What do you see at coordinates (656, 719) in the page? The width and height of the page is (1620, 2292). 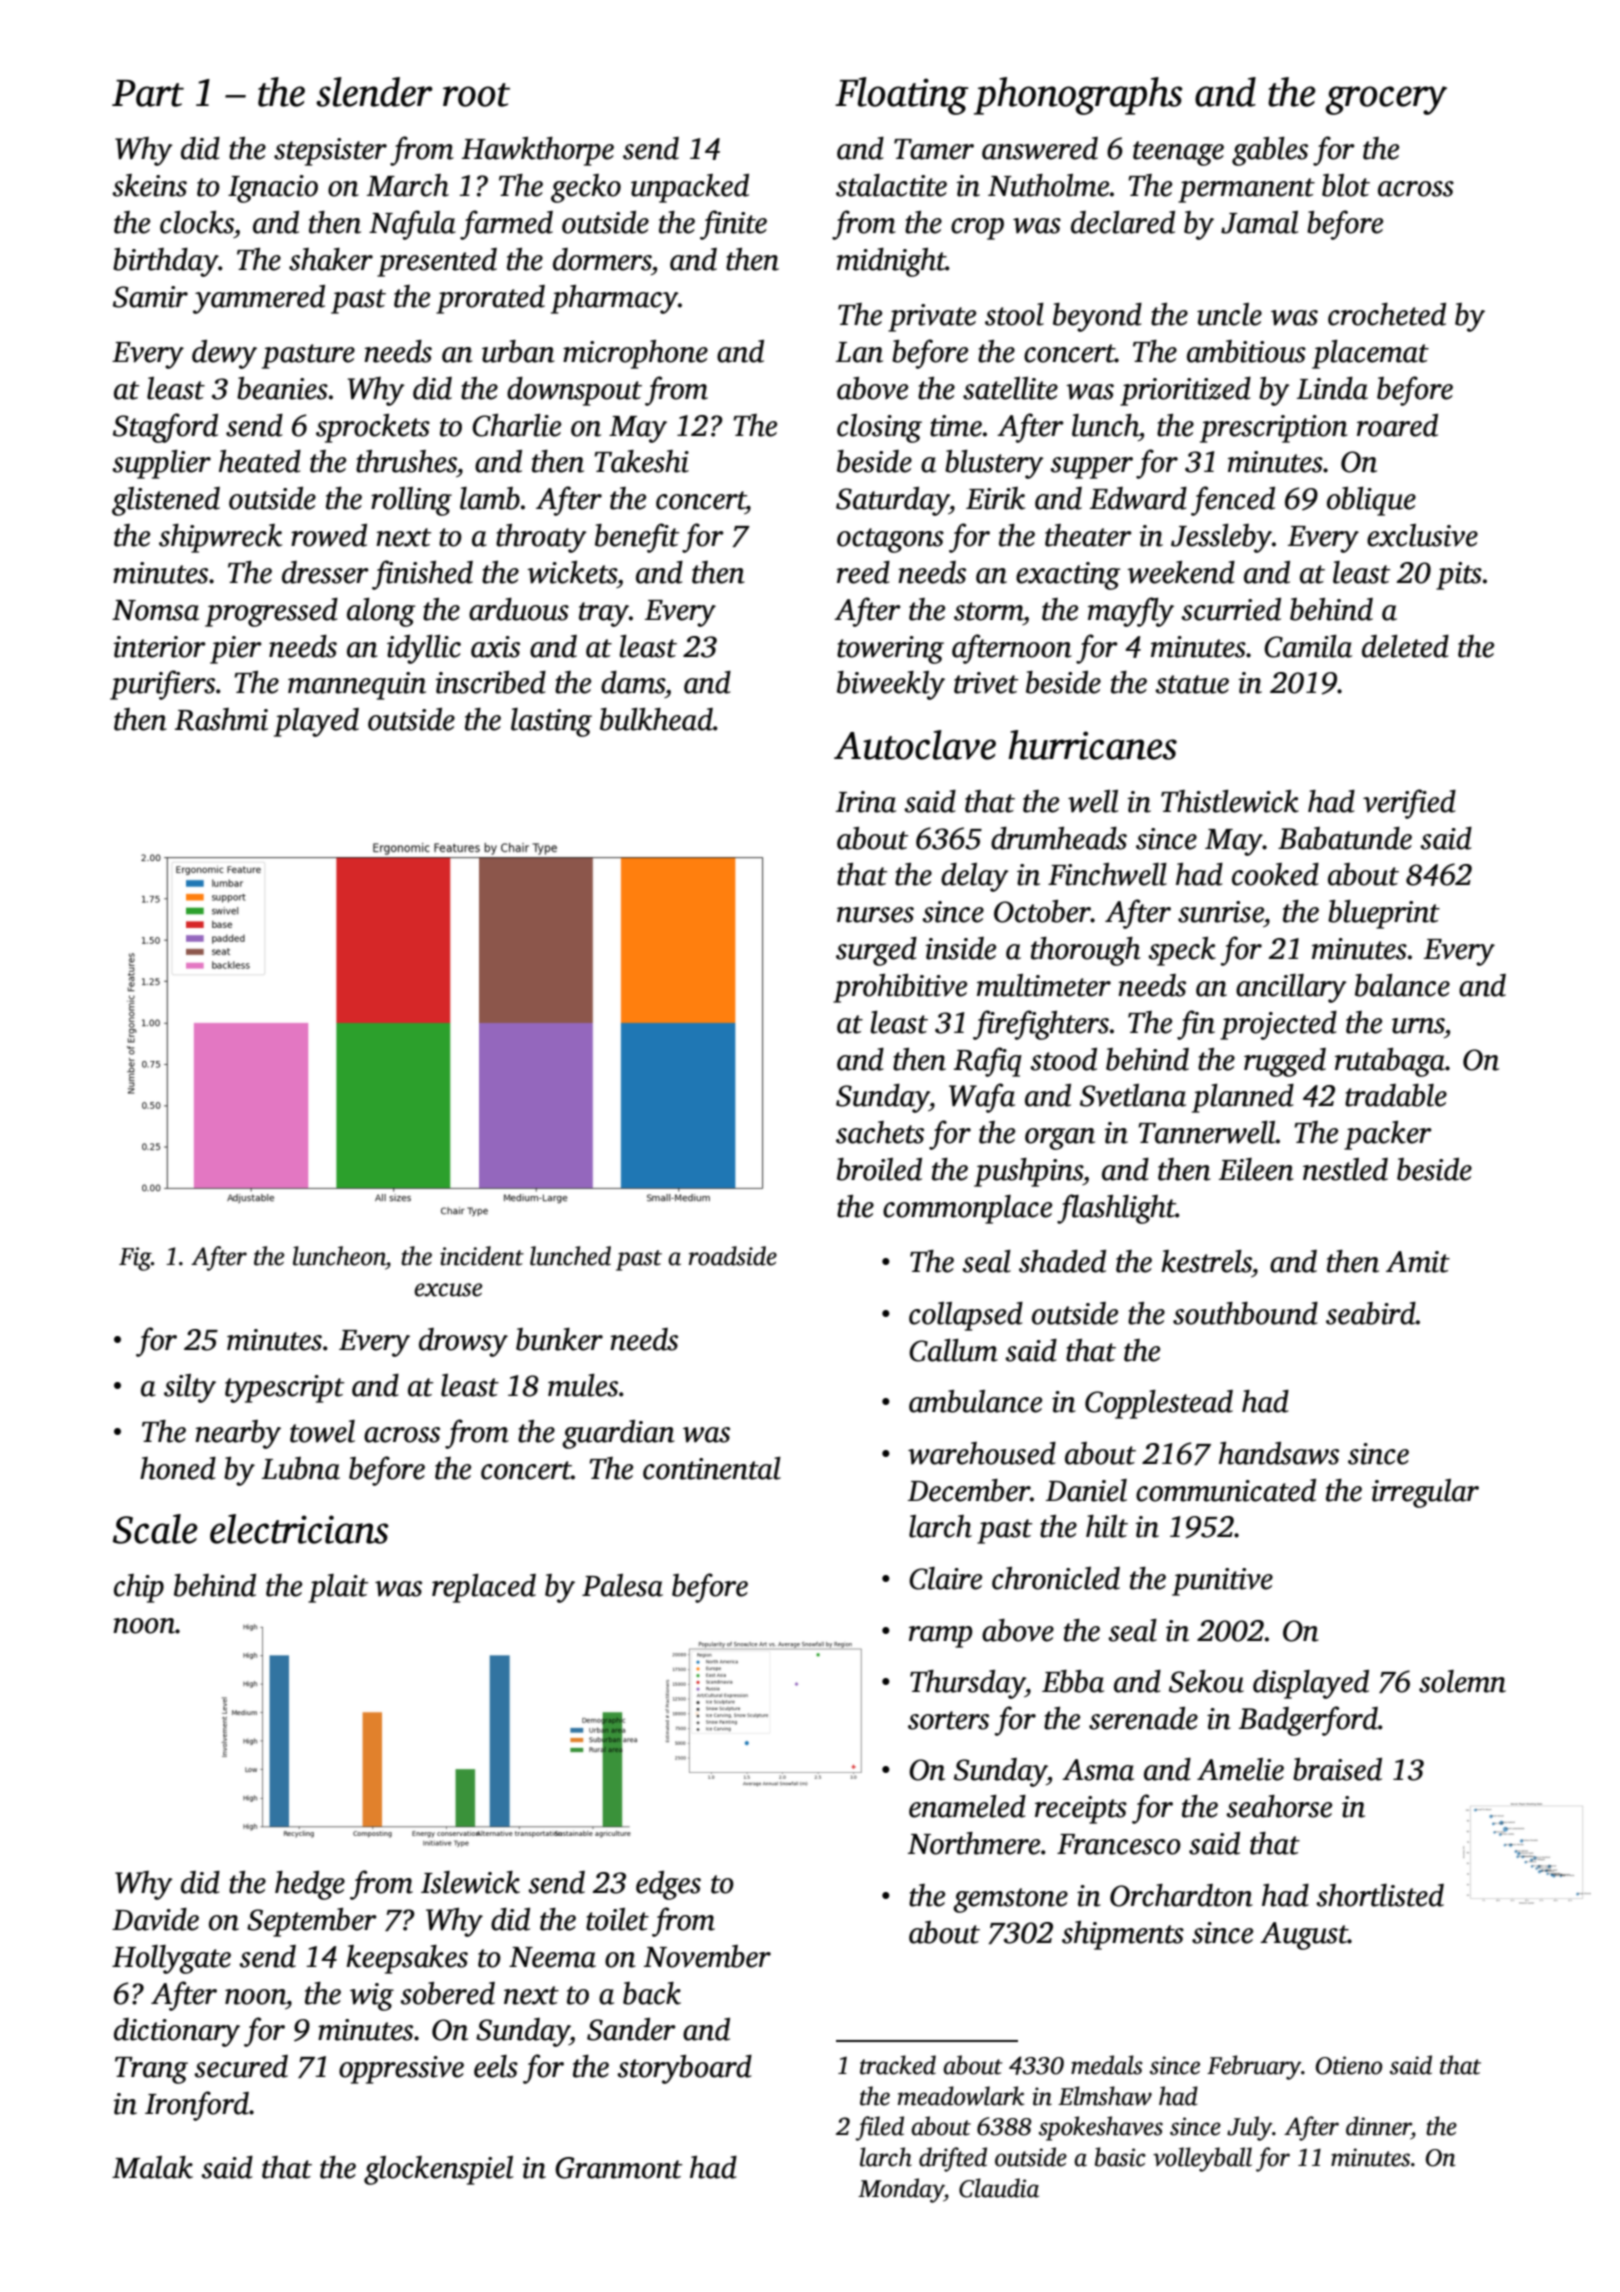 I see `bulkhead` at bounding box center [656, 719].
